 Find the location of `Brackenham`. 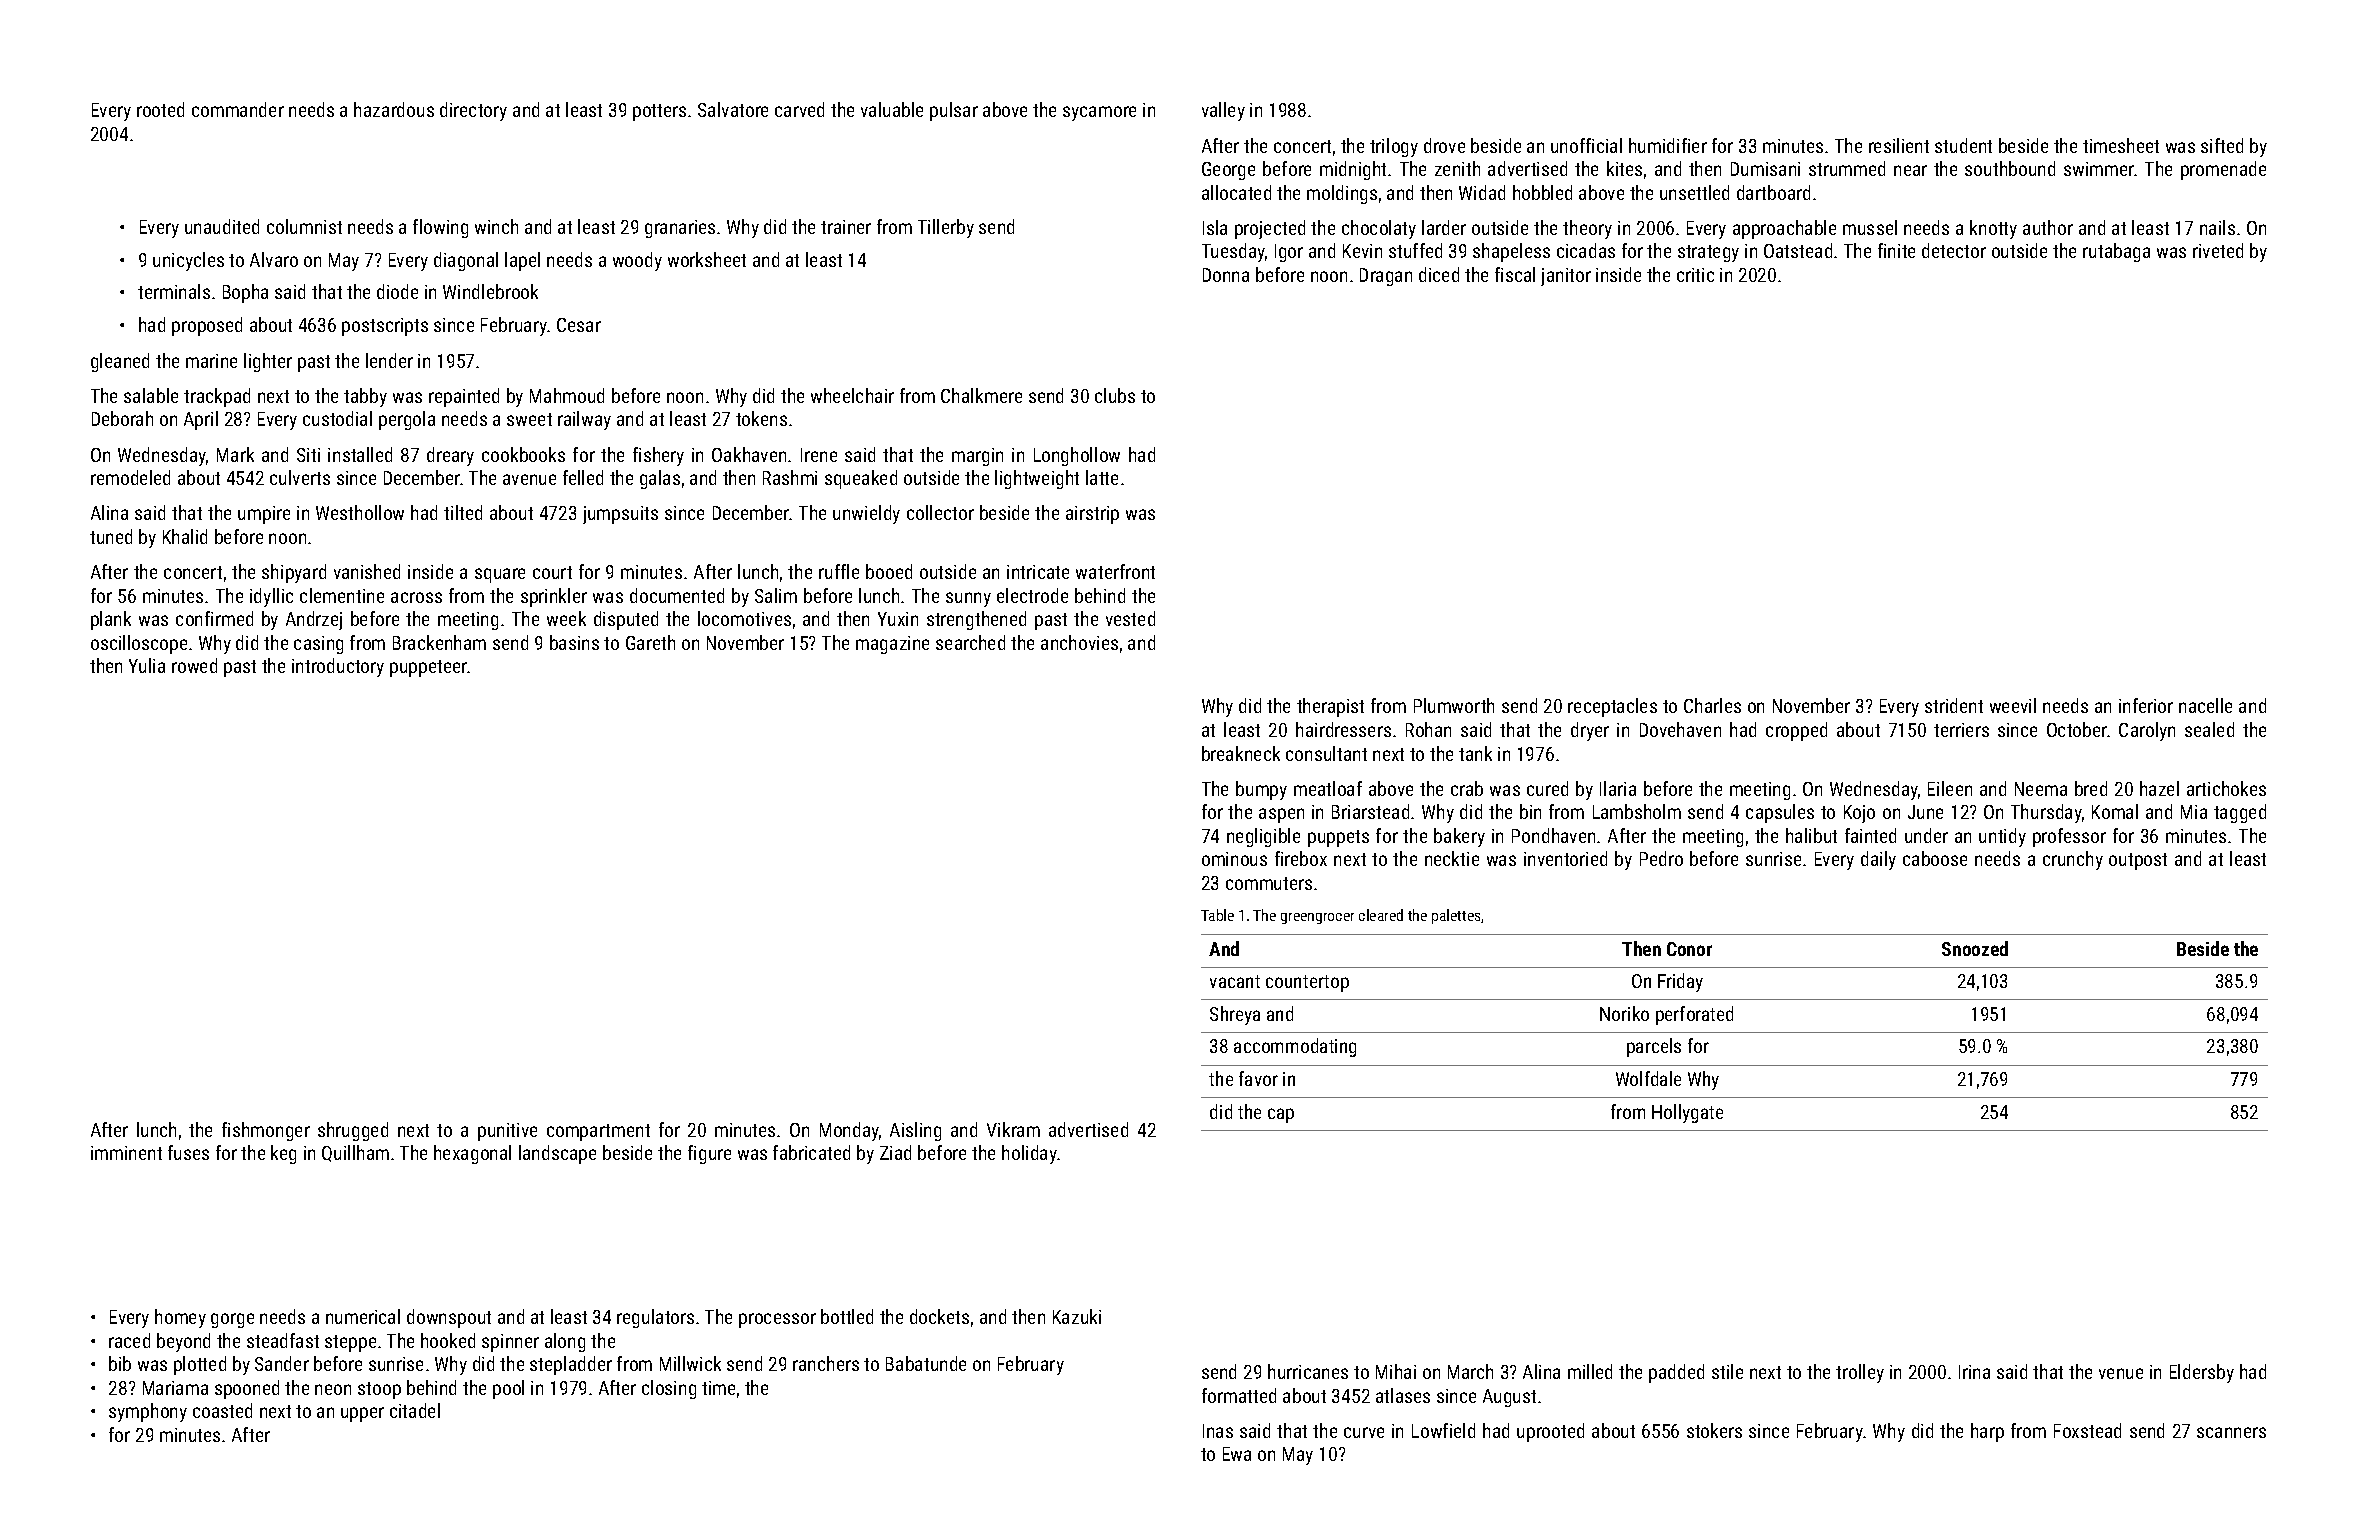

Brackenham is located at coordinates (439, 642).
